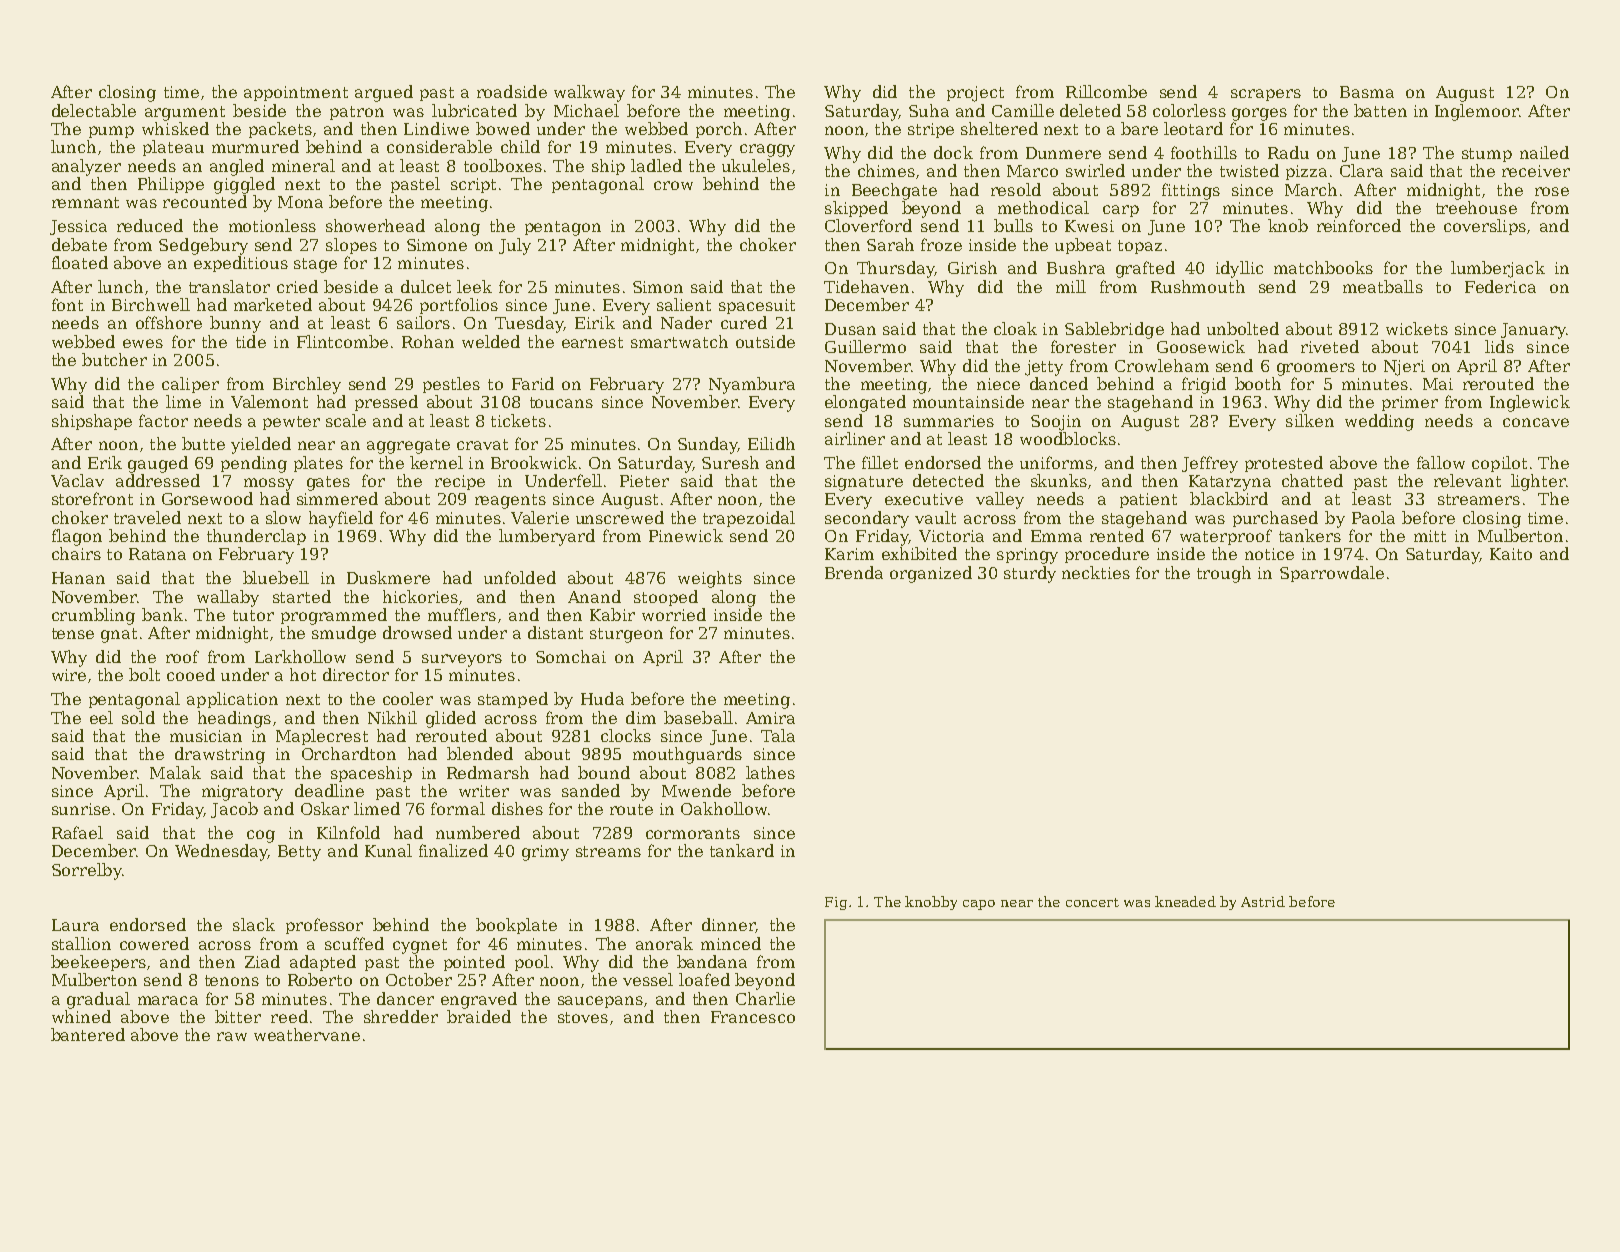  What do you see at coordinates (388, 577) in the screenshot?
I see `Duskmere` at bounding box center [388, 577].
